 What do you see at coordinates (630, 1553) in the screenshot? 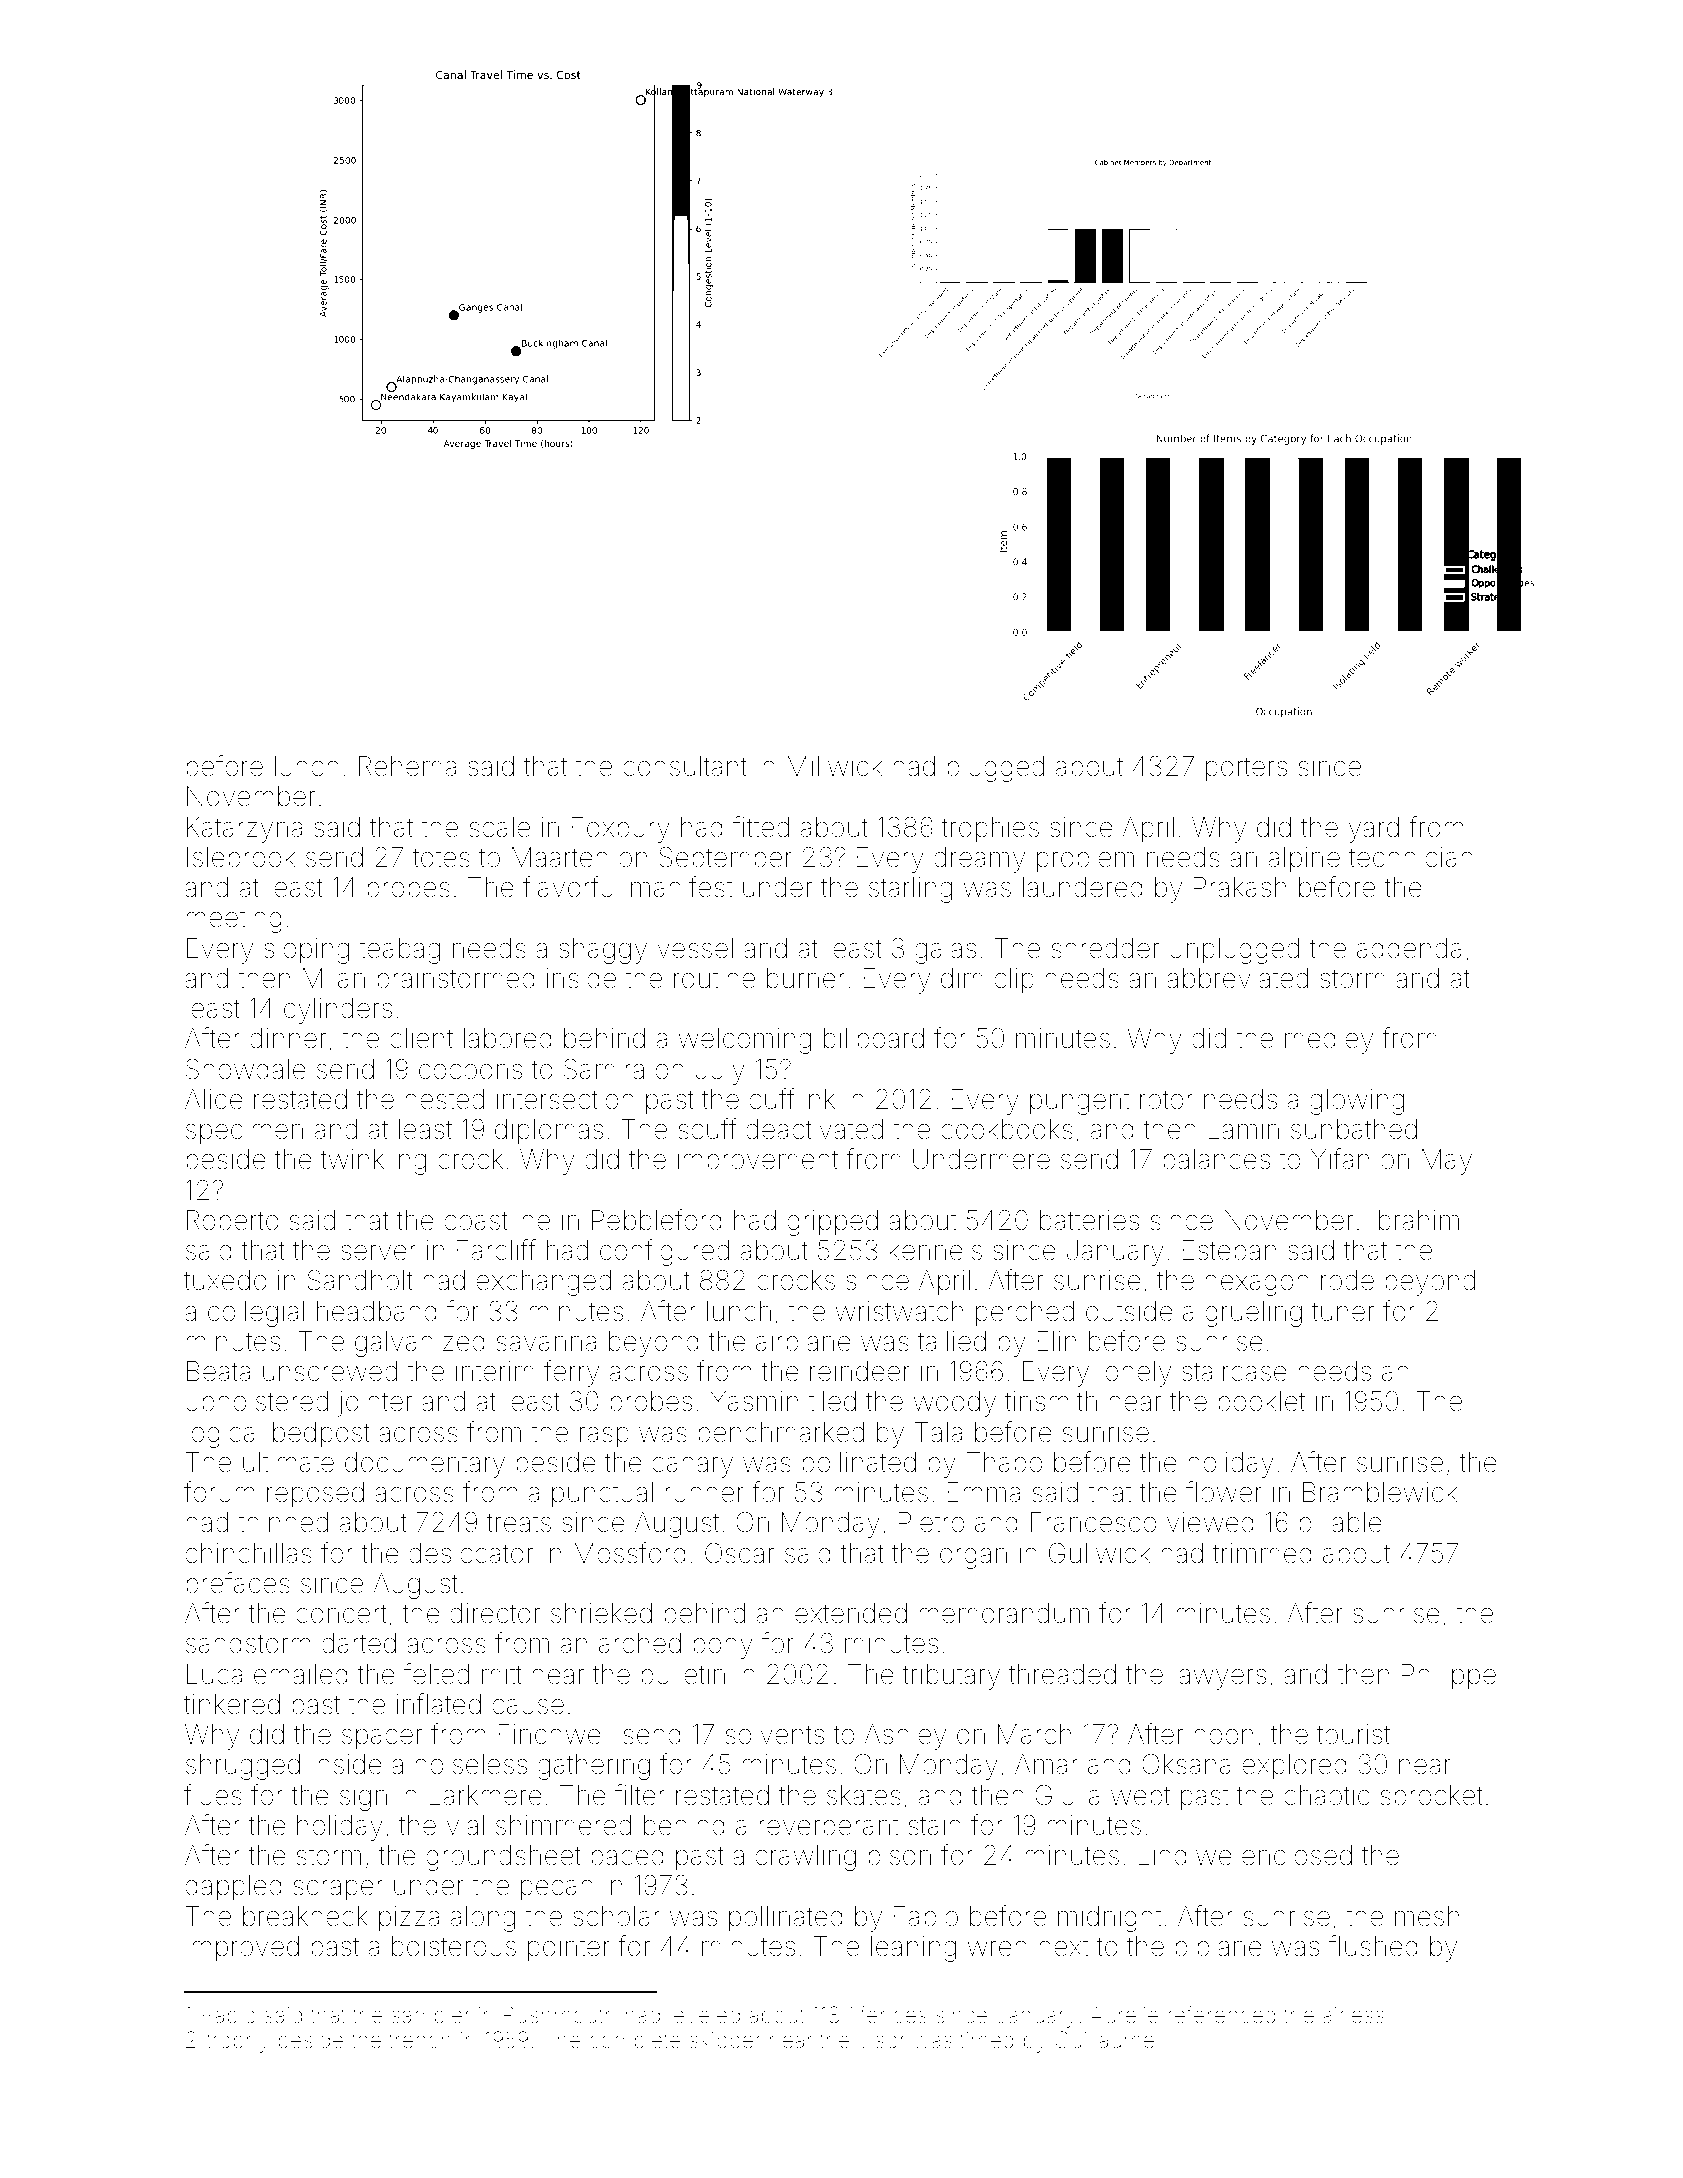
I see `Mossford` at bounding box center [630, 1553].
